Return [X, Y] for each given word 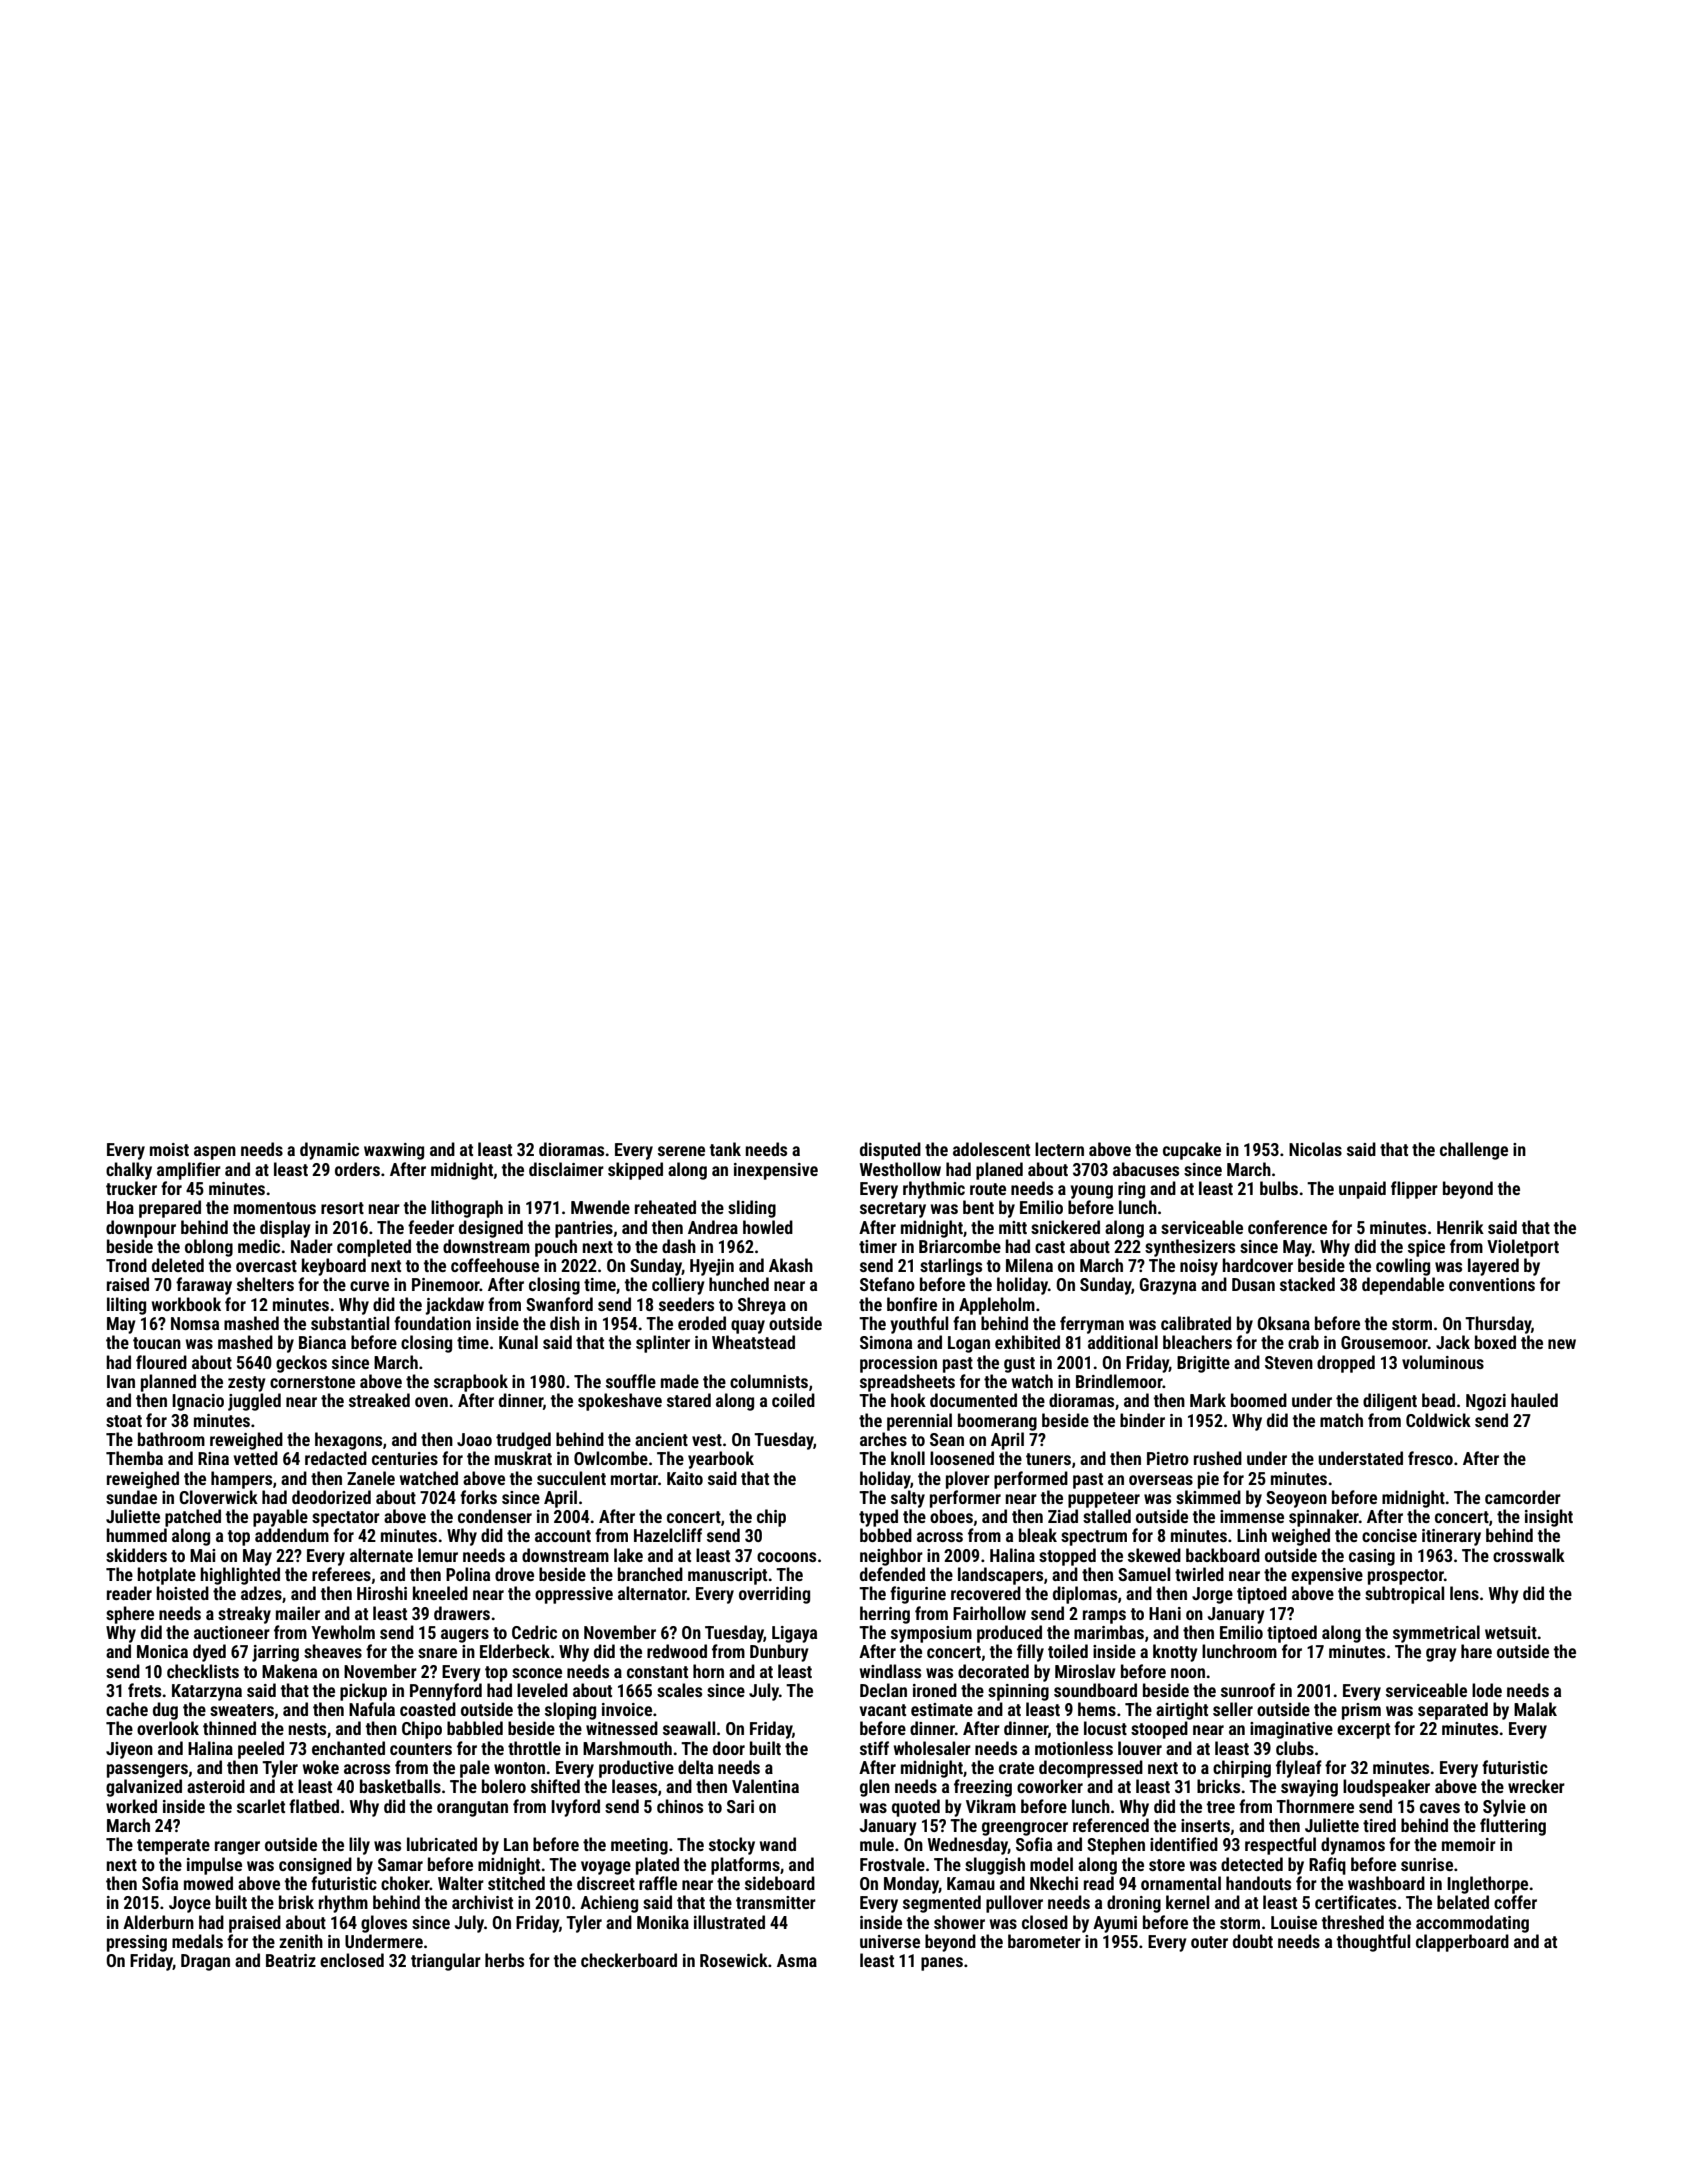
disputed [890, 1151]
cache [127, 1709]
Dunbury [779, 1653]
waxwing [394, 1151]
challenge [1474, 1151]
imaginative [1291, 1730]
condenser [495, 1516]
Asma [797, 1960]
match [1341, 1420]
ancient [661, 1439]
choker [405, 1883]
